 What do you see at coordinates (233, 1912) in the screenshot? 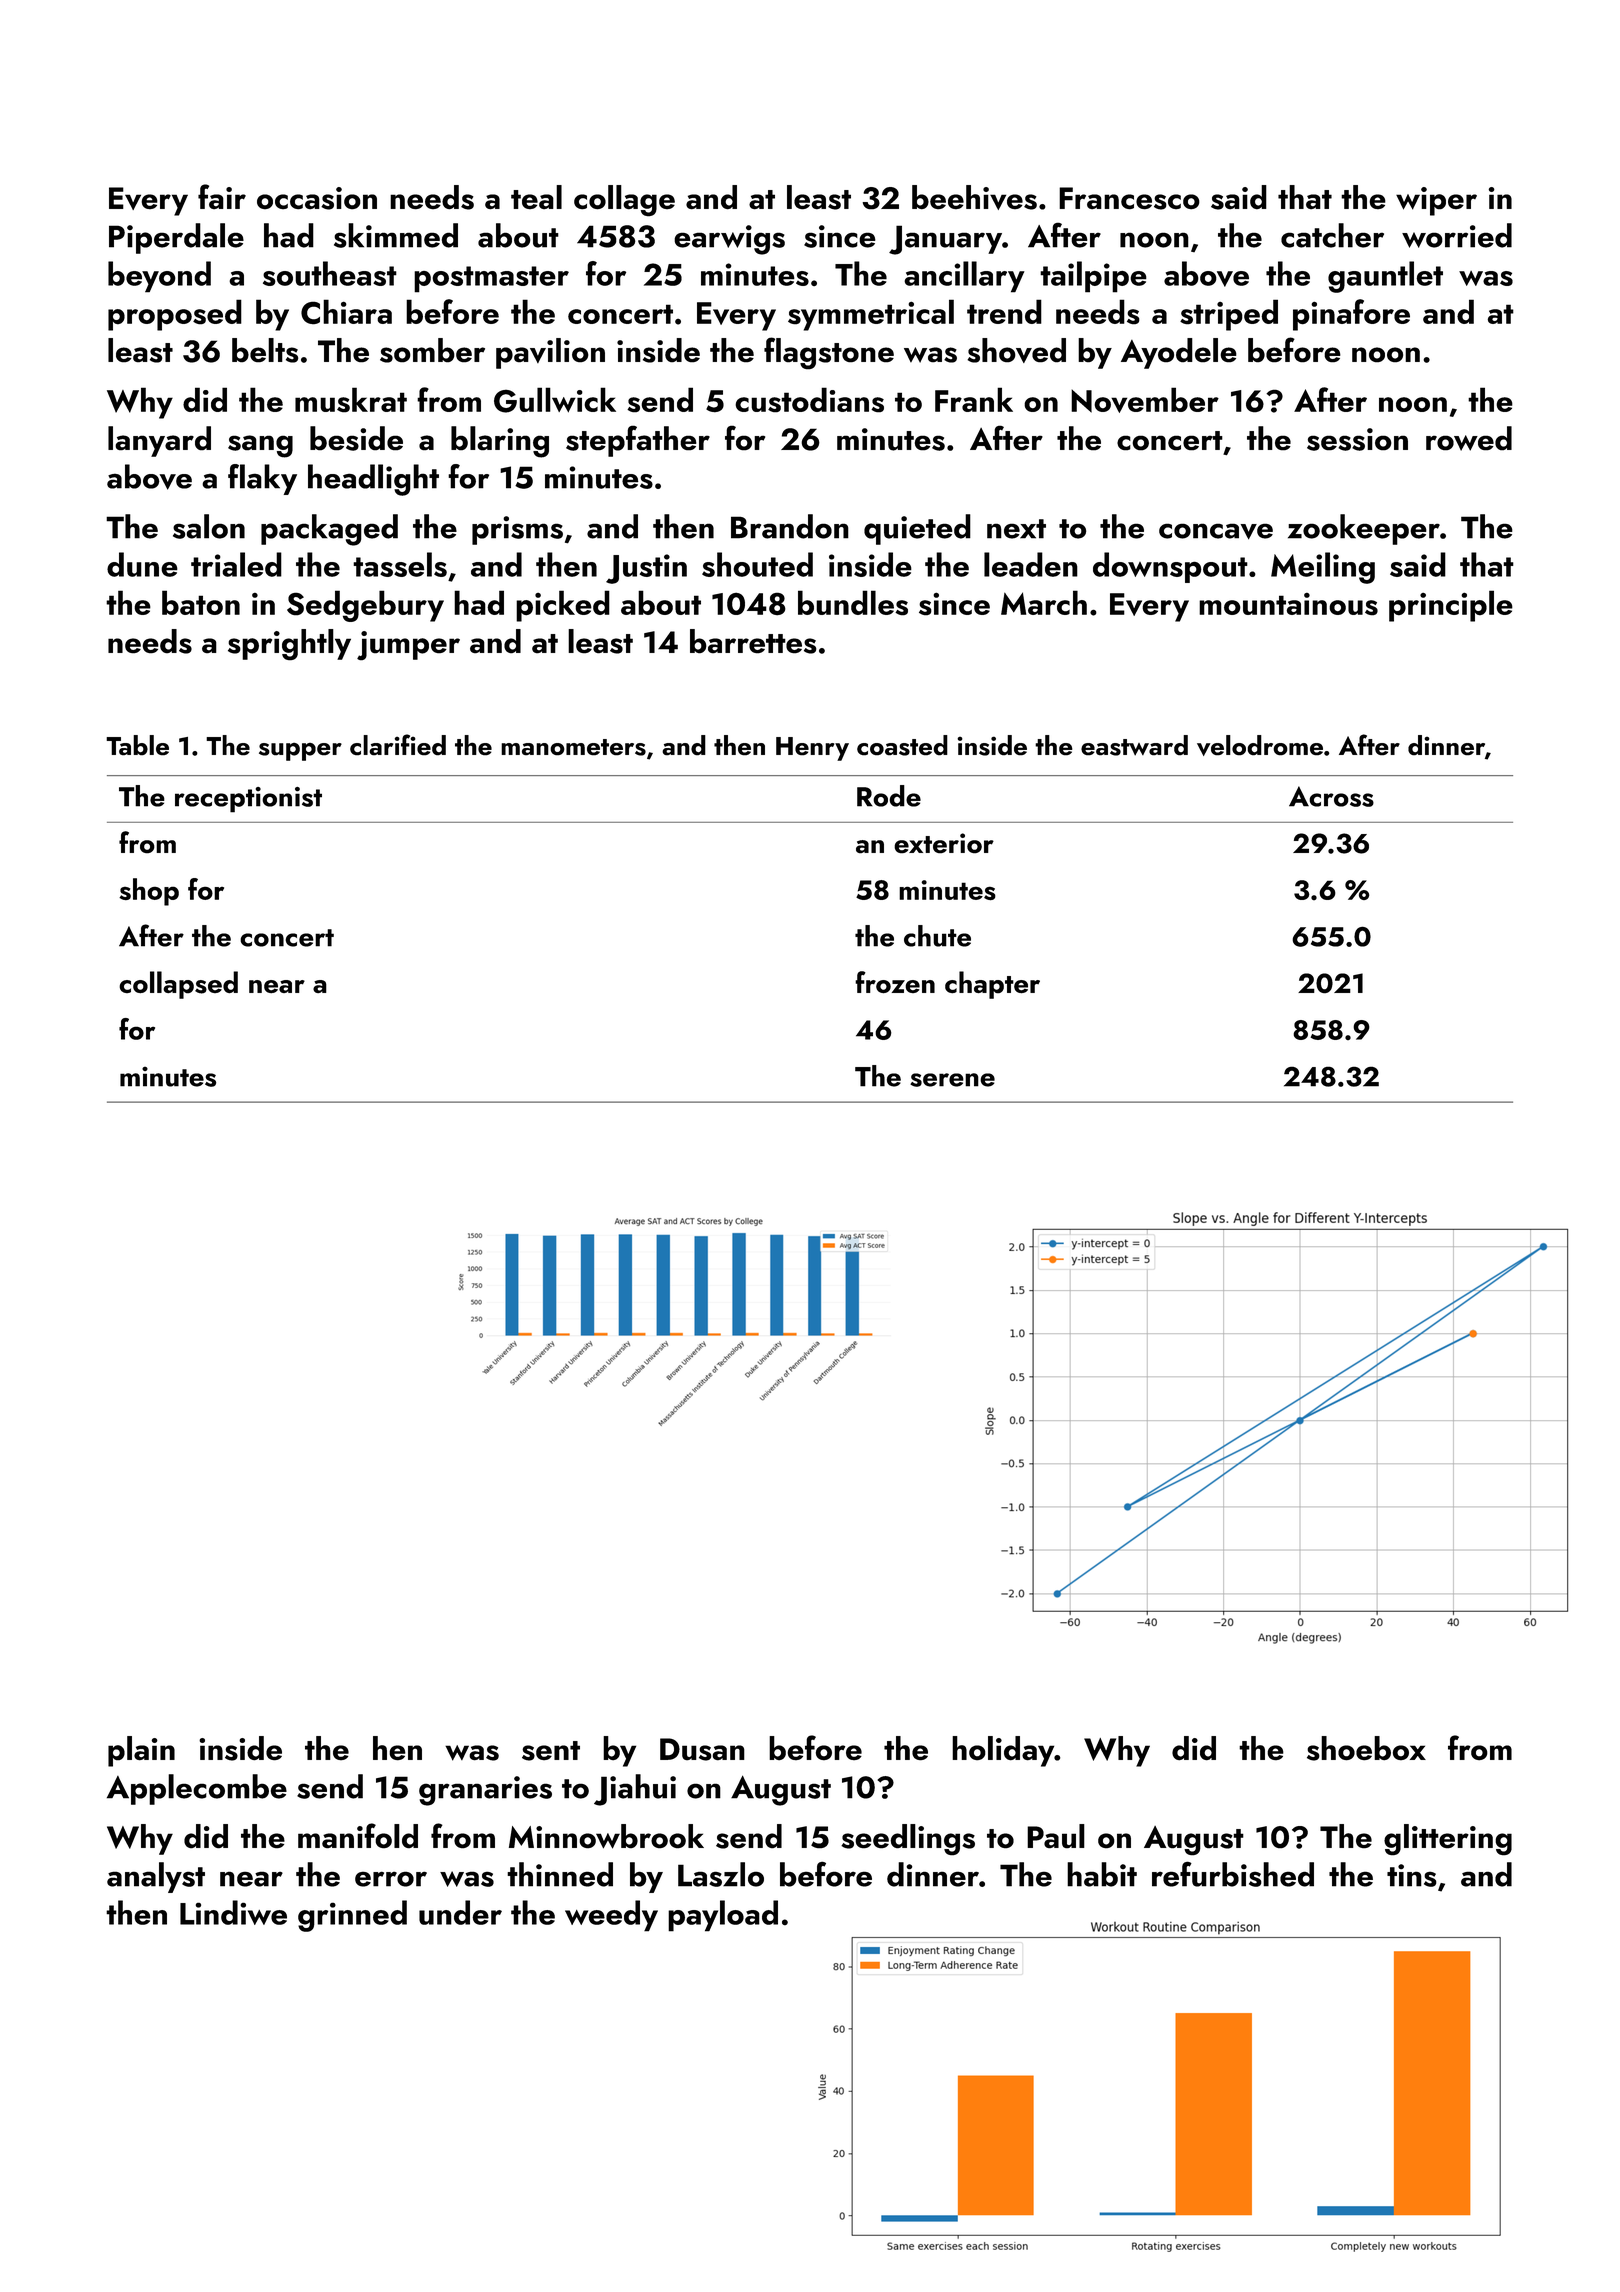
I see `Lindiwe` at bounding box center [233, 1912].
